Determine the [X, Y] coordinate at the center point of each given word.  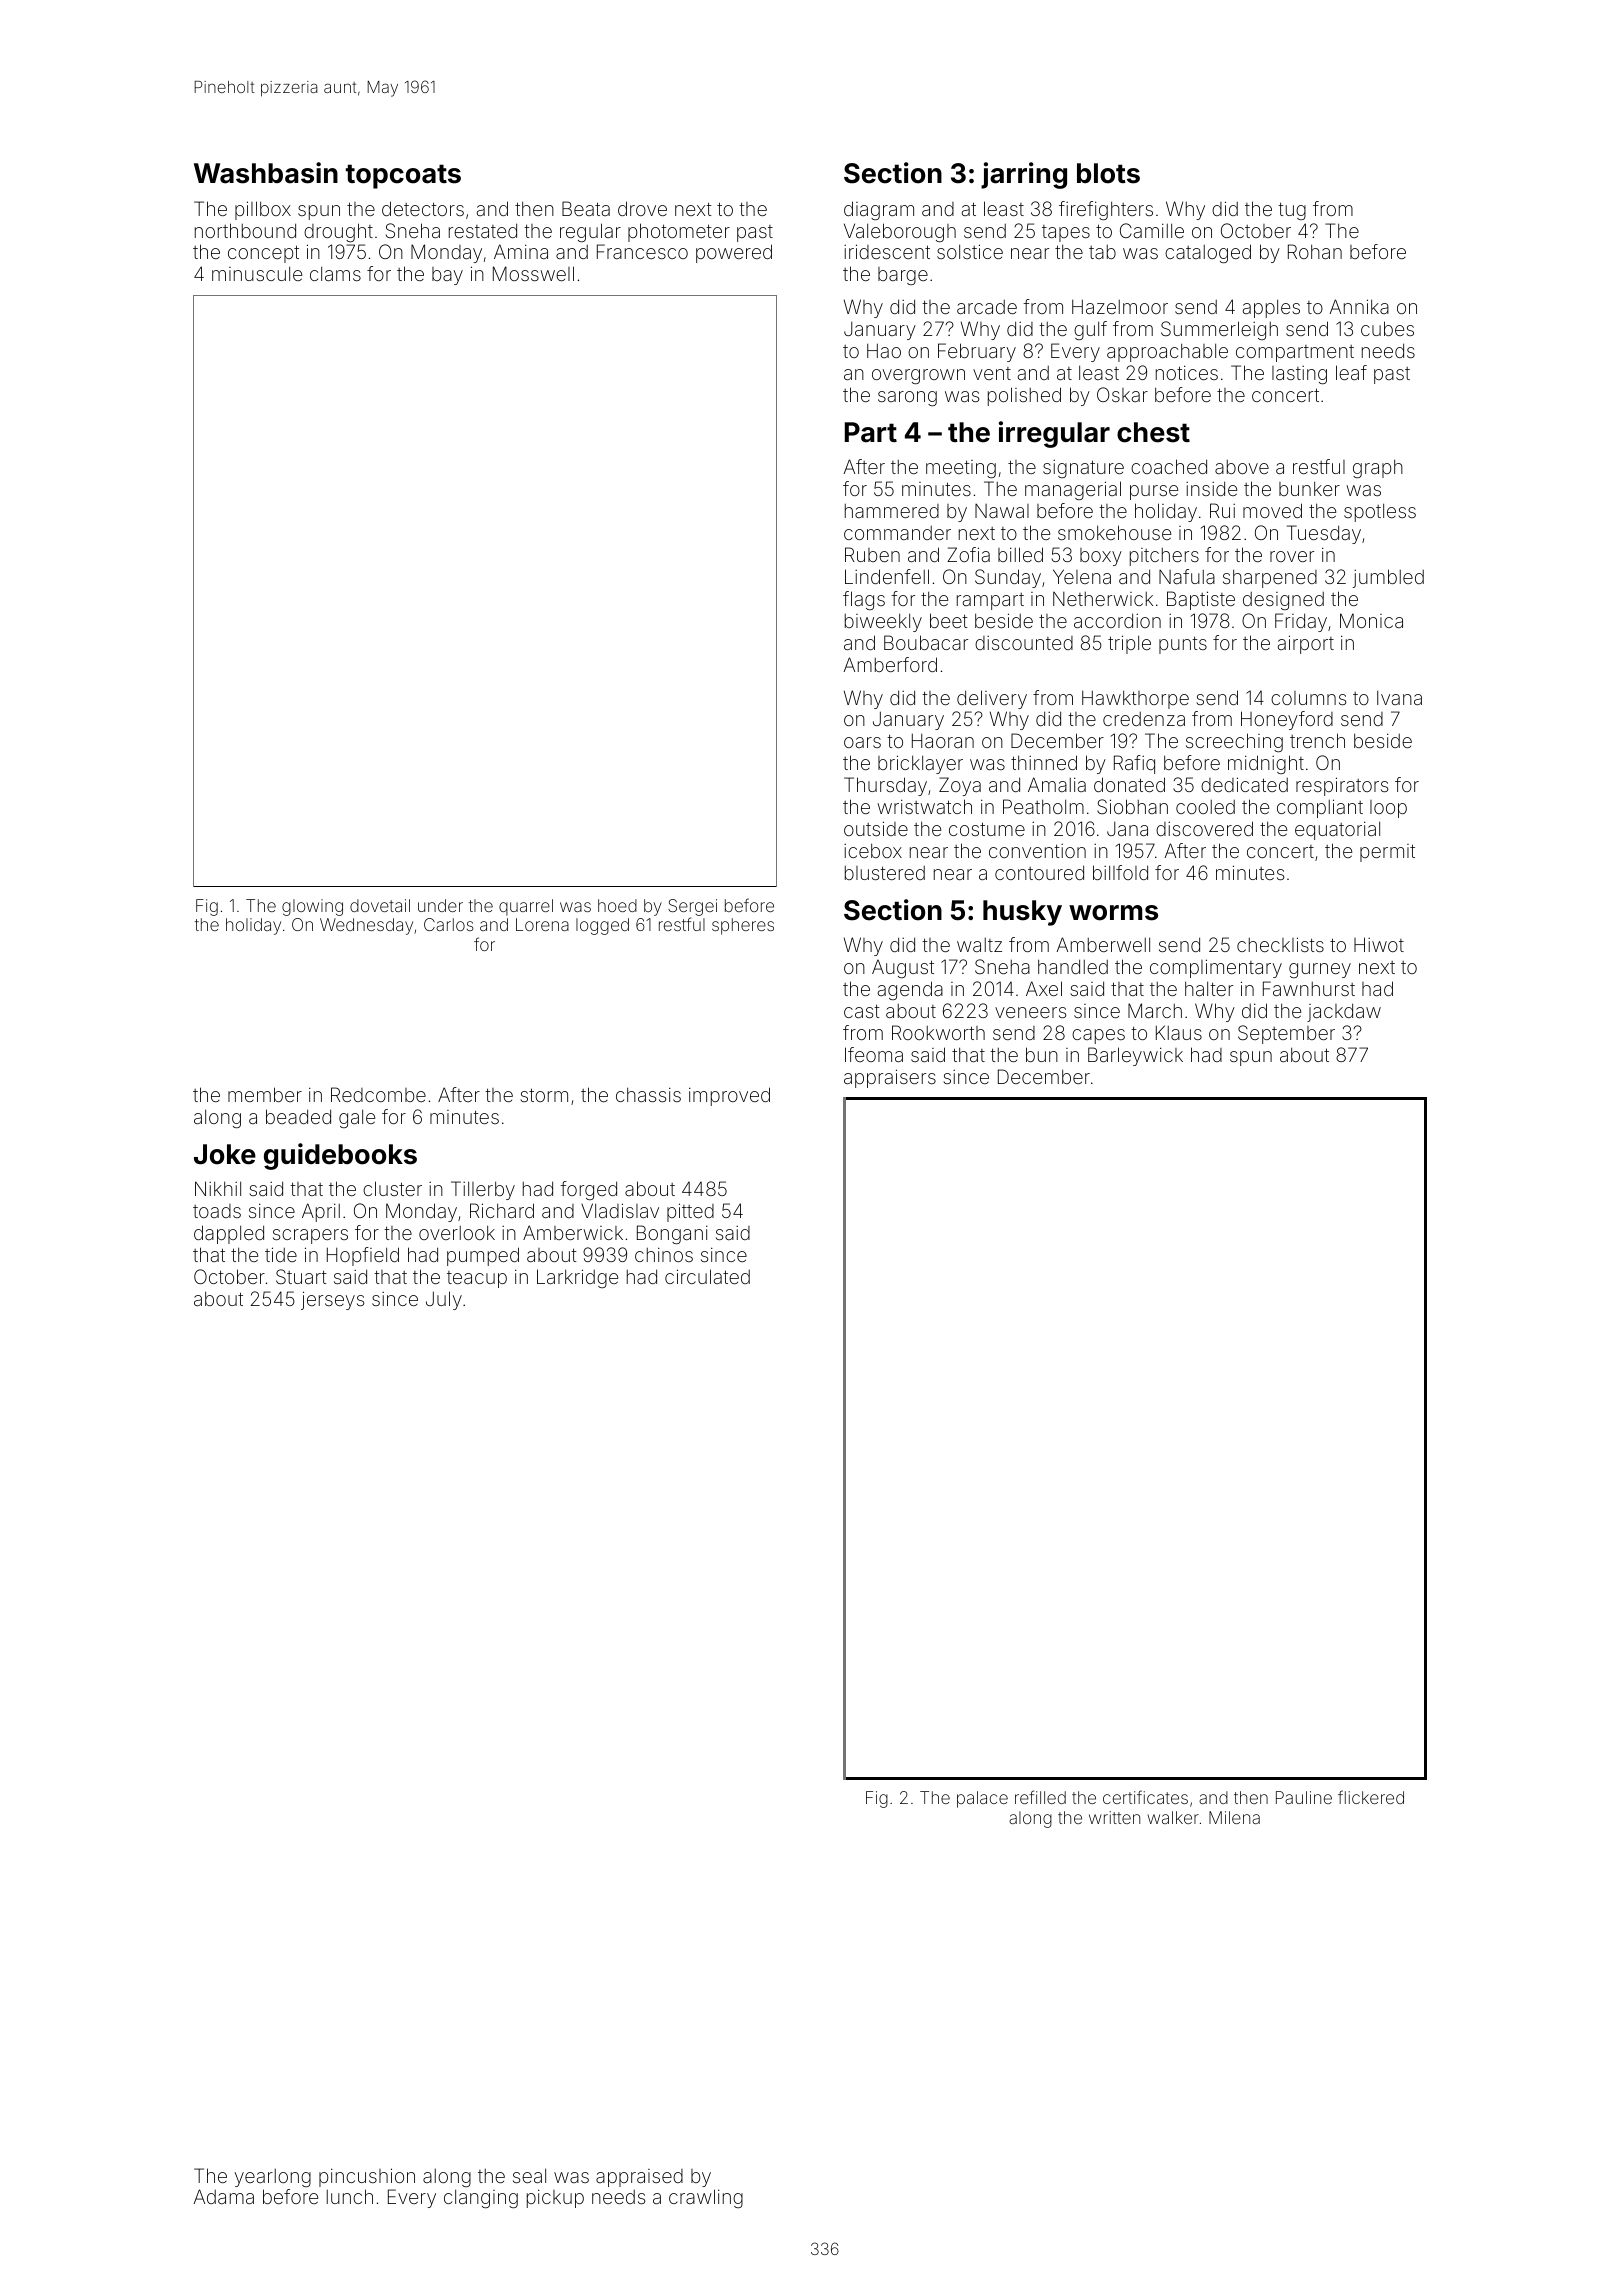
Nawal [1002, 510]
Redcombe [378, 1094]
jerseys [332, 1300]
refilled [1040, 1797]
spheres [743, 926]
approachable [1167, 352]
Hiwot [1379, 944]
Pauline [1304, 1797]
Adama [224, 2196]
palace [982, 1799]
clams [335, 273]
